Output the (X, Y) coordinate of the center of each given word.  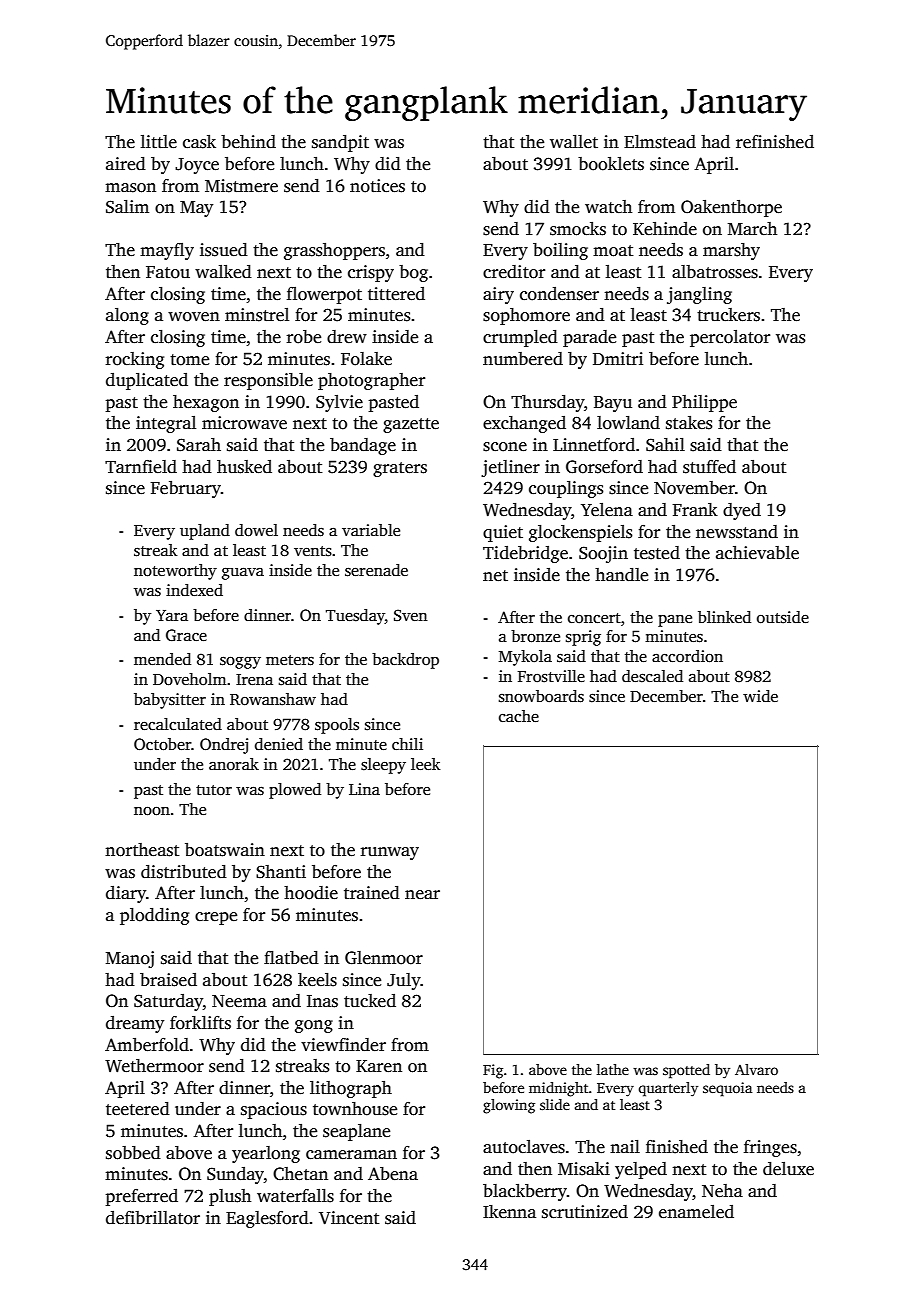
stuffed (709, 467)
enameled (696, 1212)
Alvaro (756, 1069)
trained (372, 893)
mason (130, 188)
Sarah (199, 445)
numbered (523, 359)
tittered (396, 294)
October (162, 744)
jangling (699, 295)
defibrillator (153, 1218)
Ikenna (509, 1212)
